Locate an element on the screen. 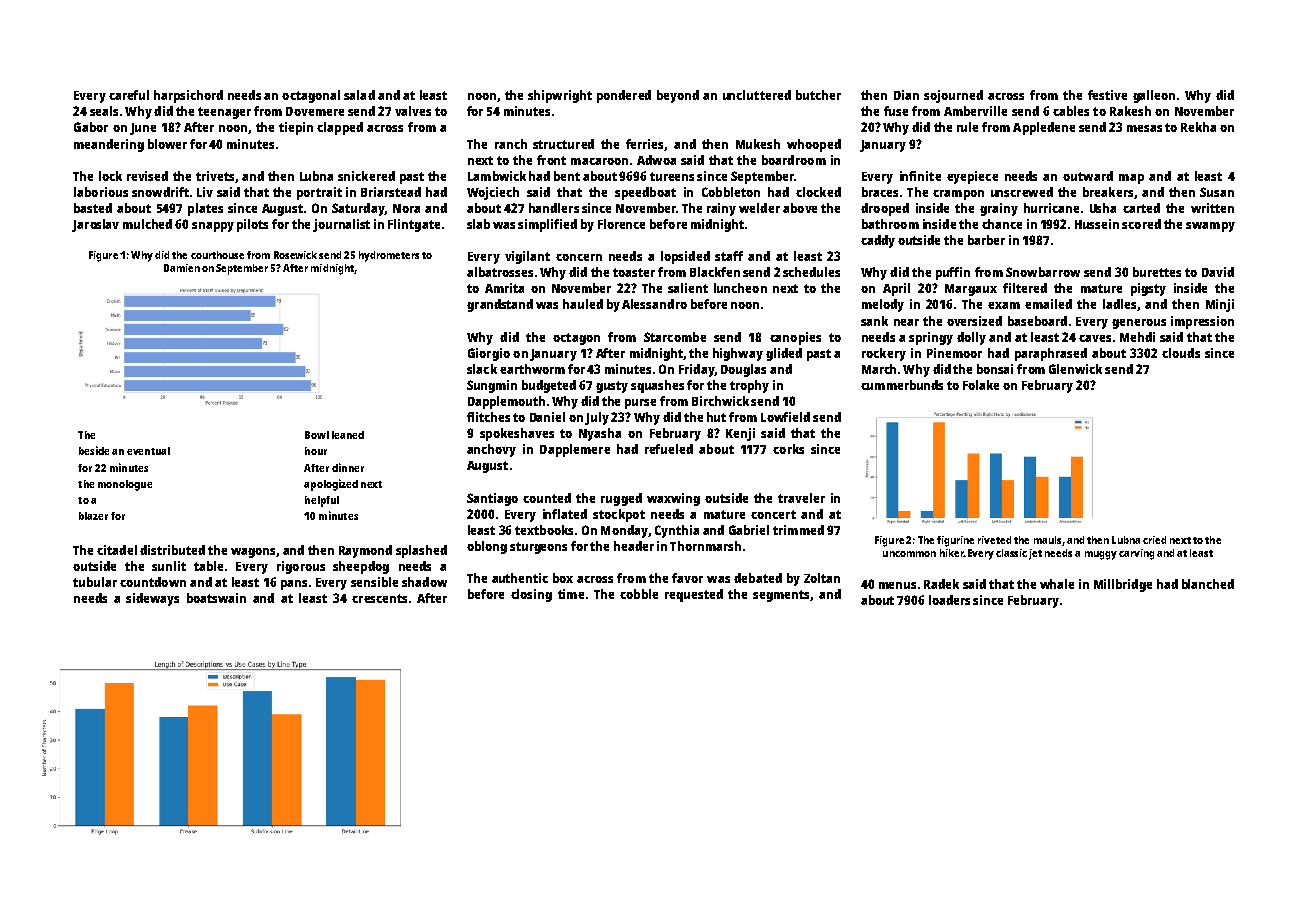 The width and height of the screenshot is (1308, 924). Rekha is located at coordinates (1198, 127).
